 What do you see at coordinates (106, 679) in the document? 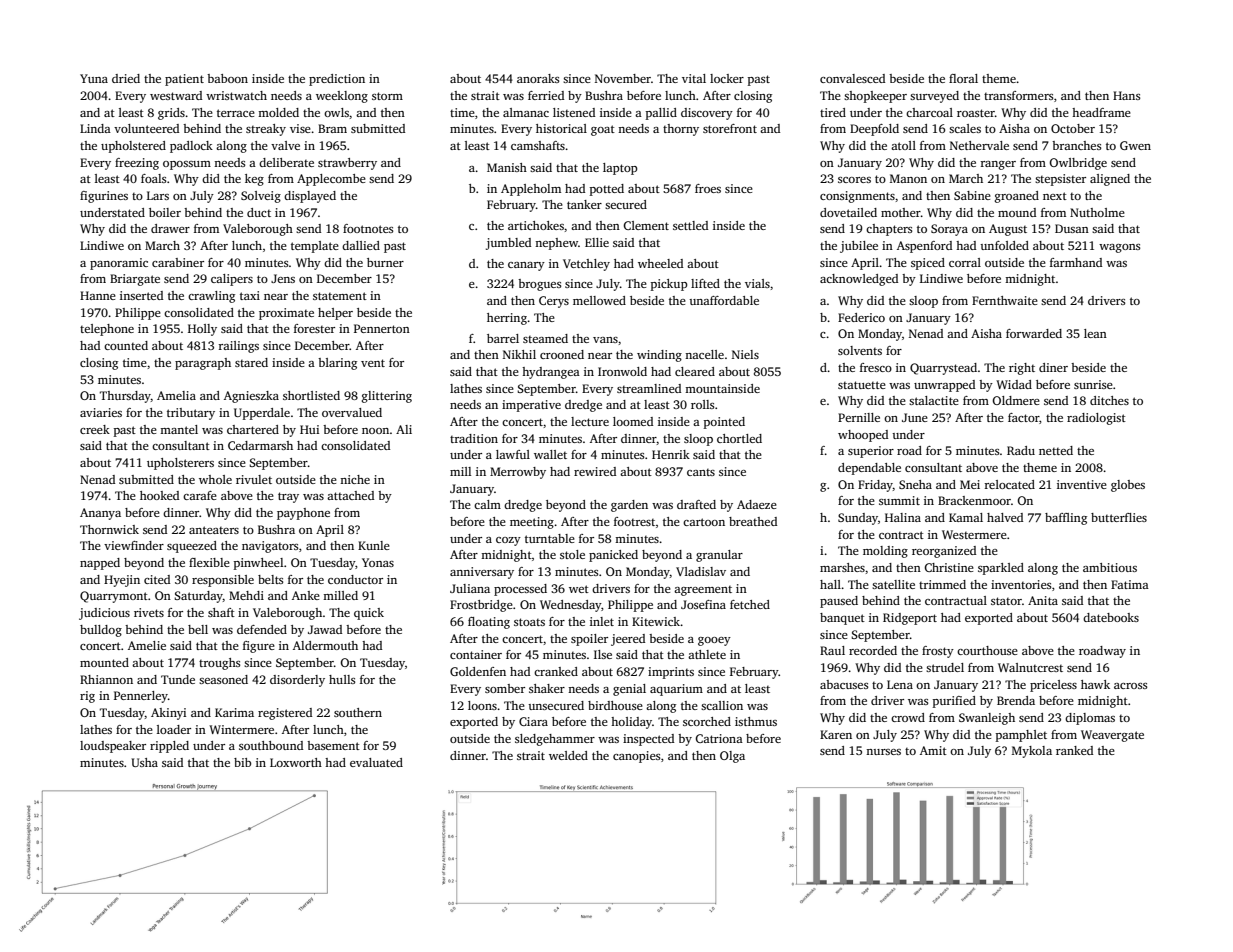
I see `Rhiannon` at bounding box center [106, 679].
